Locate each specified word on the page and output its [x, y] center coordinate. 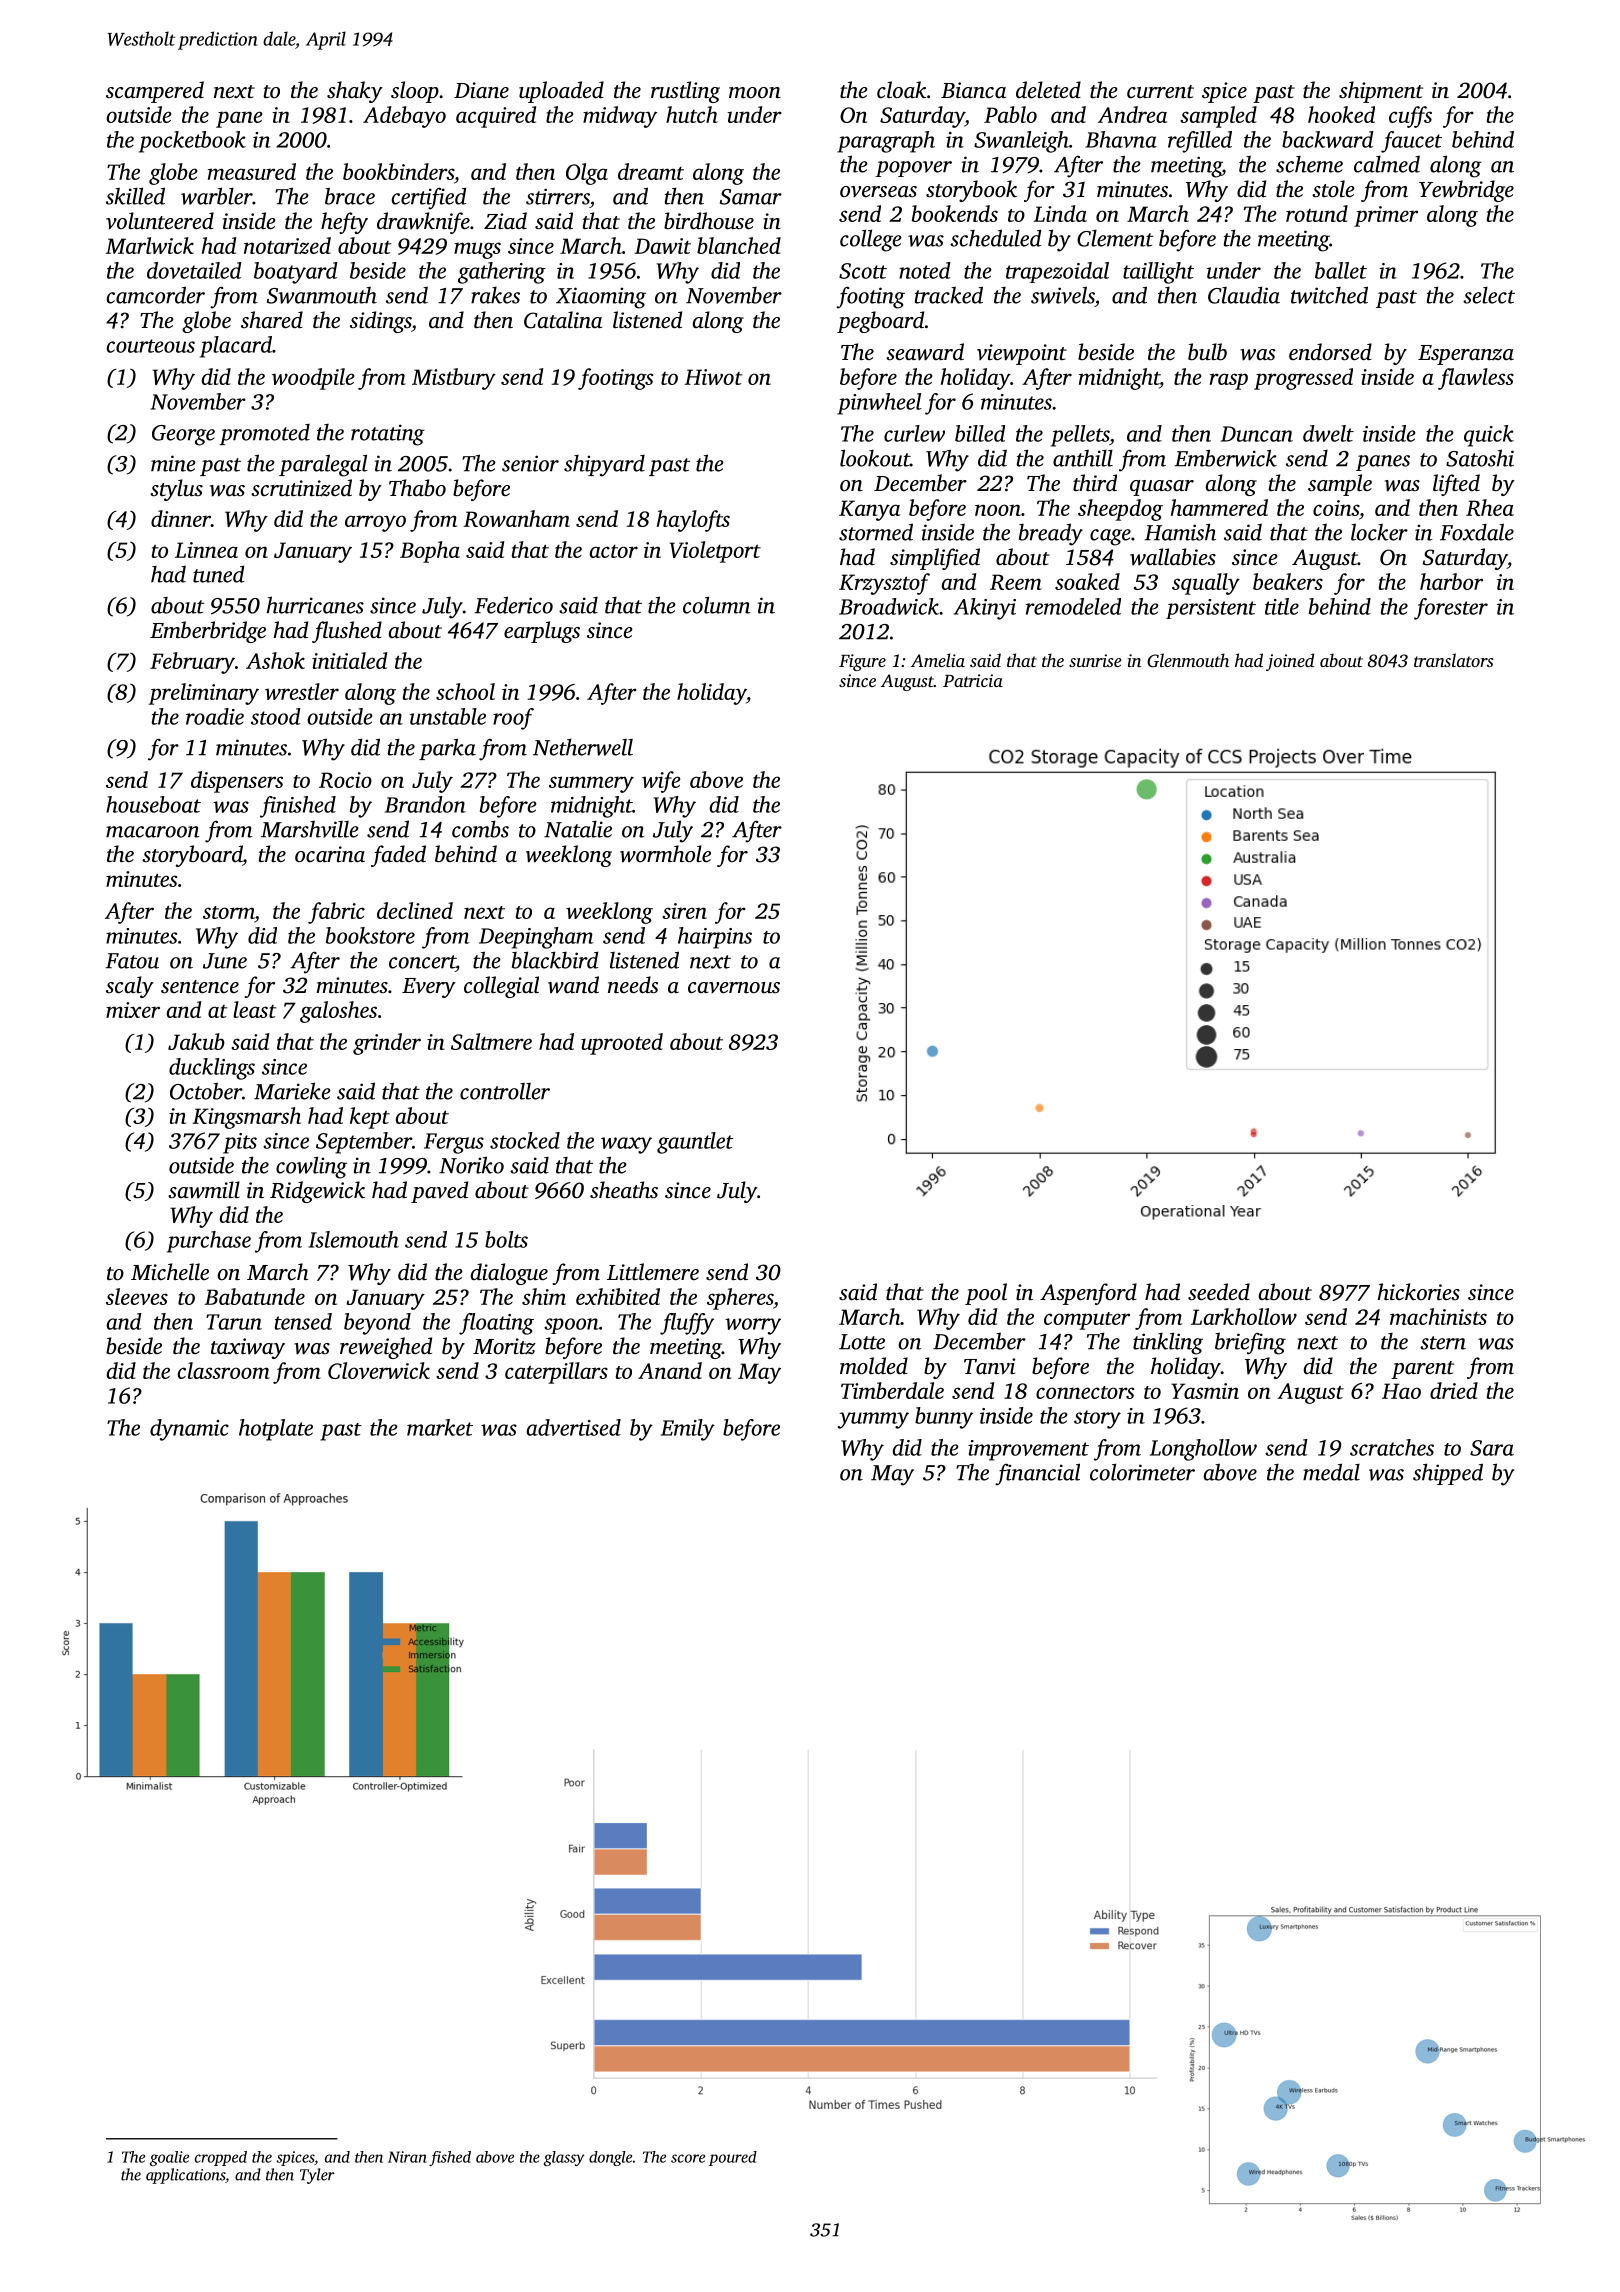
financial [1037, 1474]
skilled [135, 196]
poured [733, 2158]
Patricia [973, 680]
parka [447, 749]
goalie [169, 2158]
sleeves [137, 1296]
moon [755, 93]
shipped [1448, 1474]
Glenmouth [1188, 660]
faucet [1411, 142]
